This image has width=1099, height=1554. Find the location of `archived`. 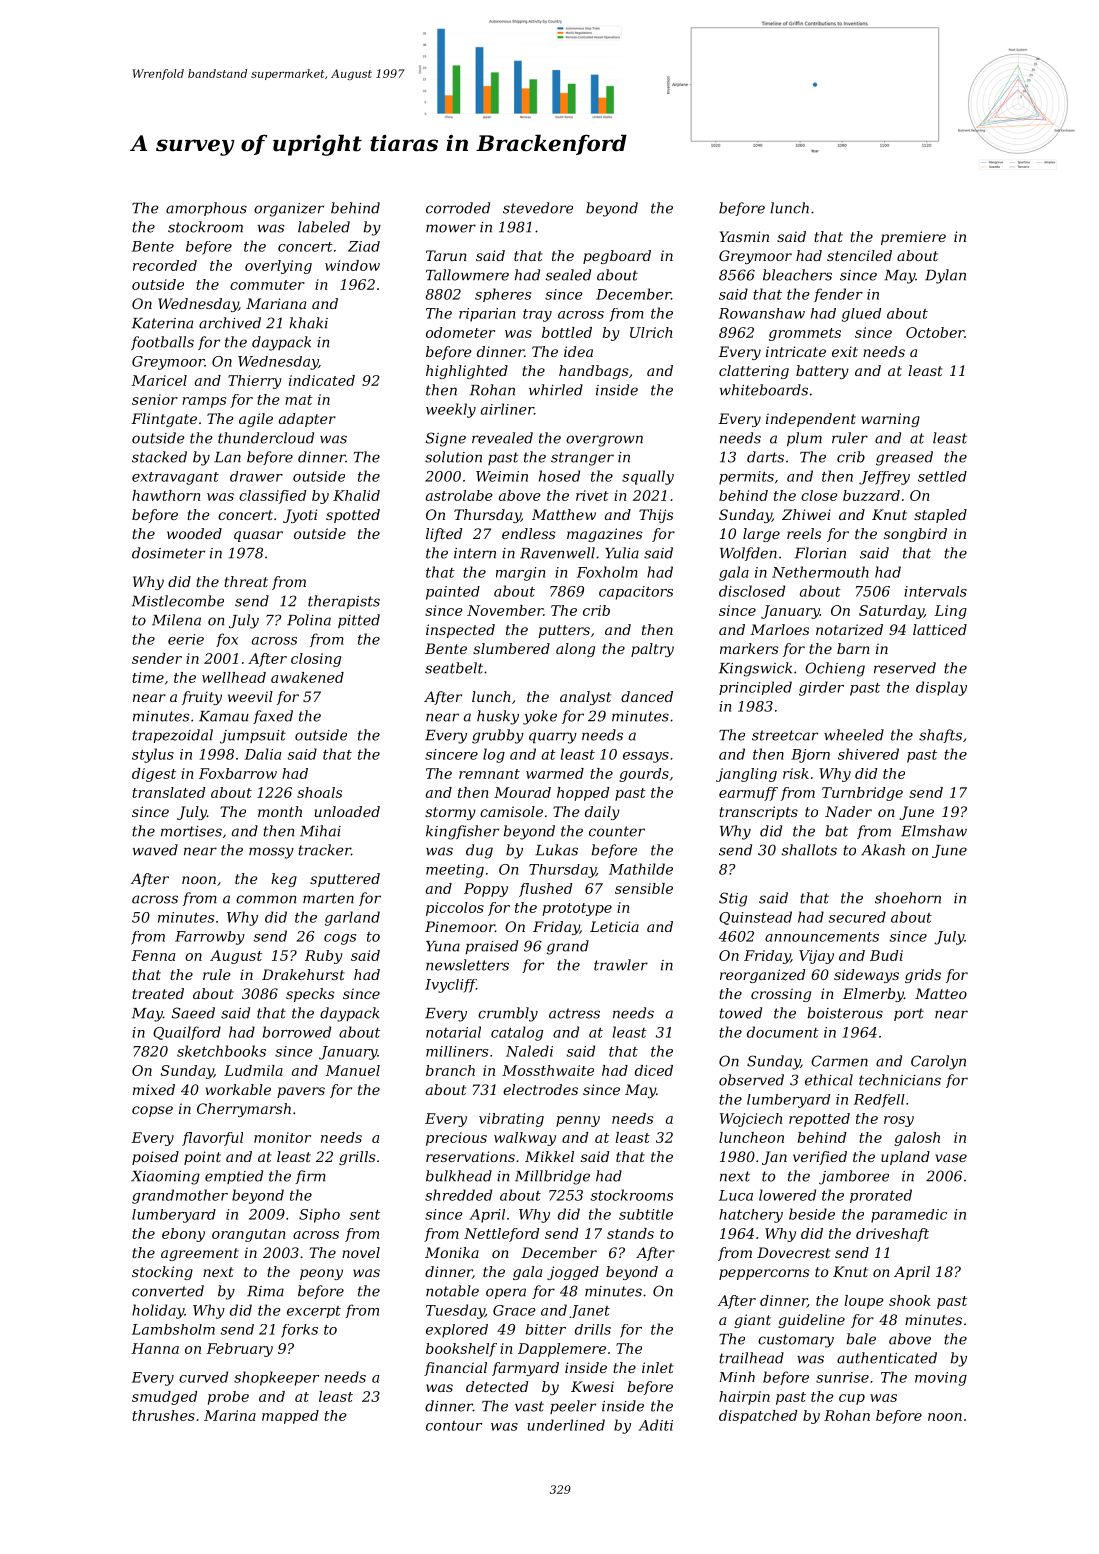

archived is located at coordinates (230, 323).
